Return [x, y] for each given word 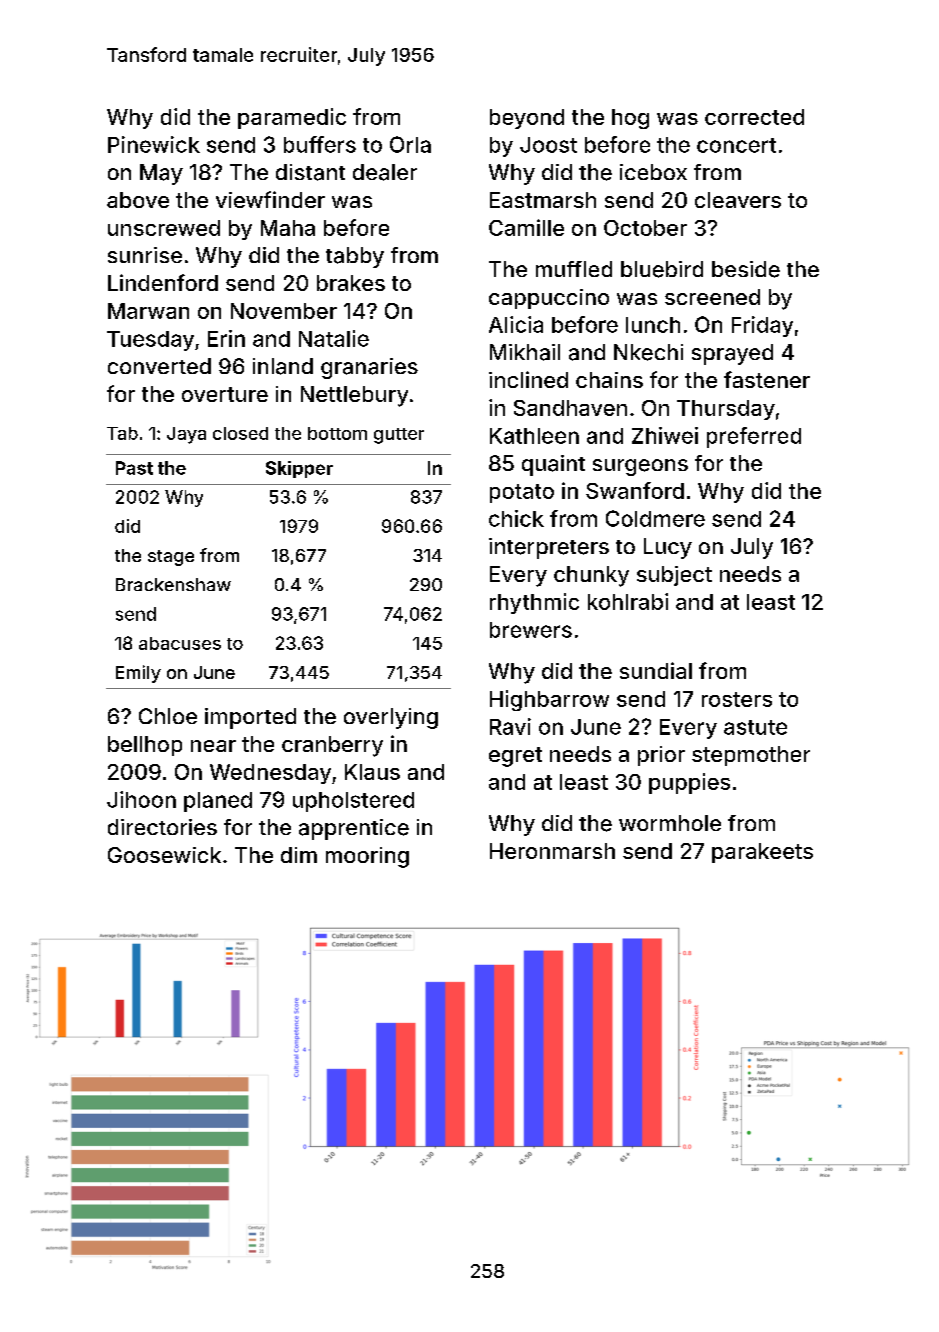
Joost [548, 145]
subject [674, 576]
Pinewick [154, 144]
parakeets [762, 853]
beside [746, 269]
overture [225, 394]
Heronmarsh [552, 851]
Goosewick [164, 855]
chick [516, 518]
